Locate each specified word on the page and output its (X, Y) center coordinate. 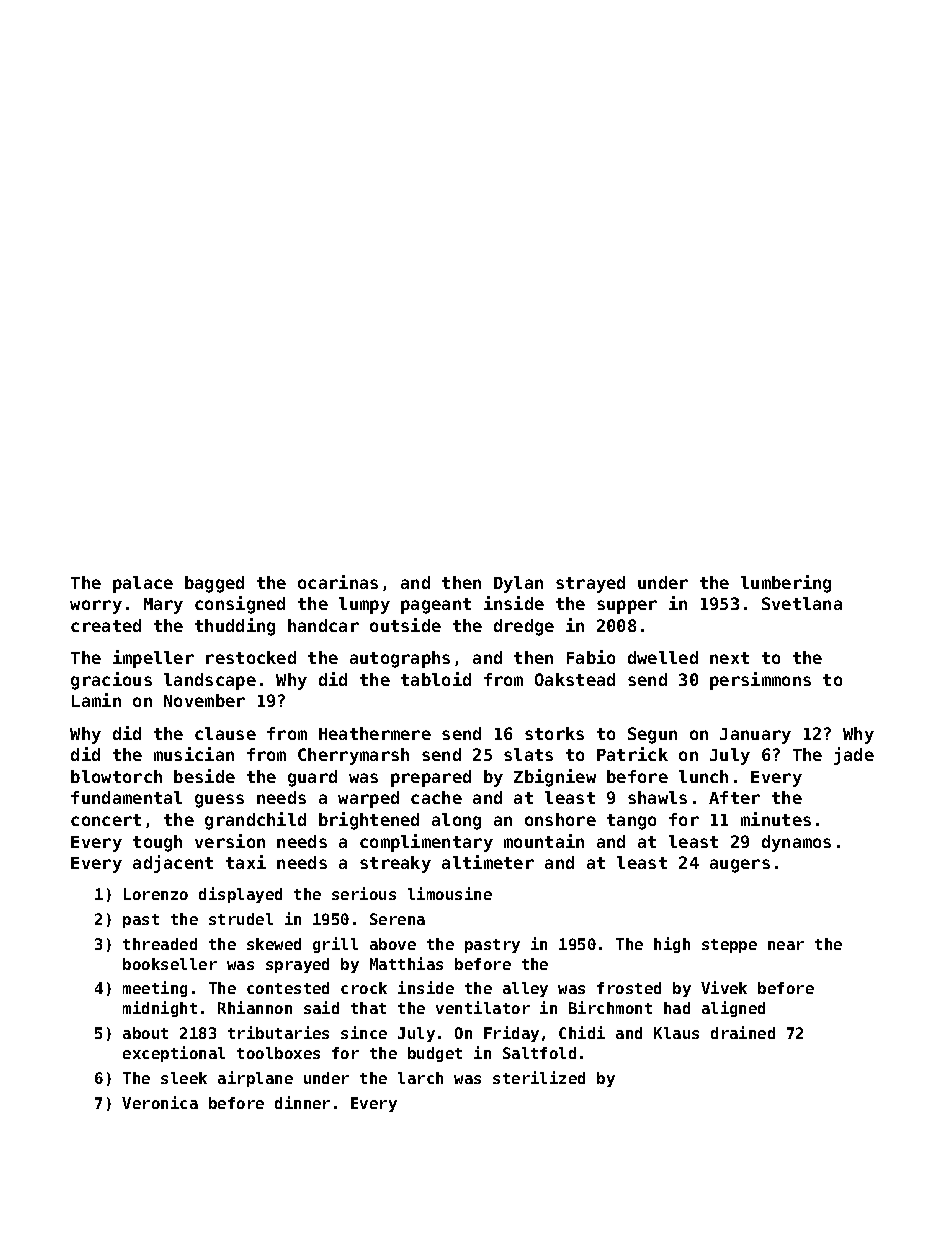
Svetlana (802, 603)
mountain (544, 841)
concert (106, 820)
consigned (240, 605)
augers (740, 866)
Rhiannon (255, 1007)
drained (743, 1032)
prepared (431, 778)
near (786, 945)
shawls (657, 797)
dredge (524, 627)
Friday (511, 1034)
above (393, 944)
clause (225, 733)
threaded (160, 944)
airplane (255, 1079)
